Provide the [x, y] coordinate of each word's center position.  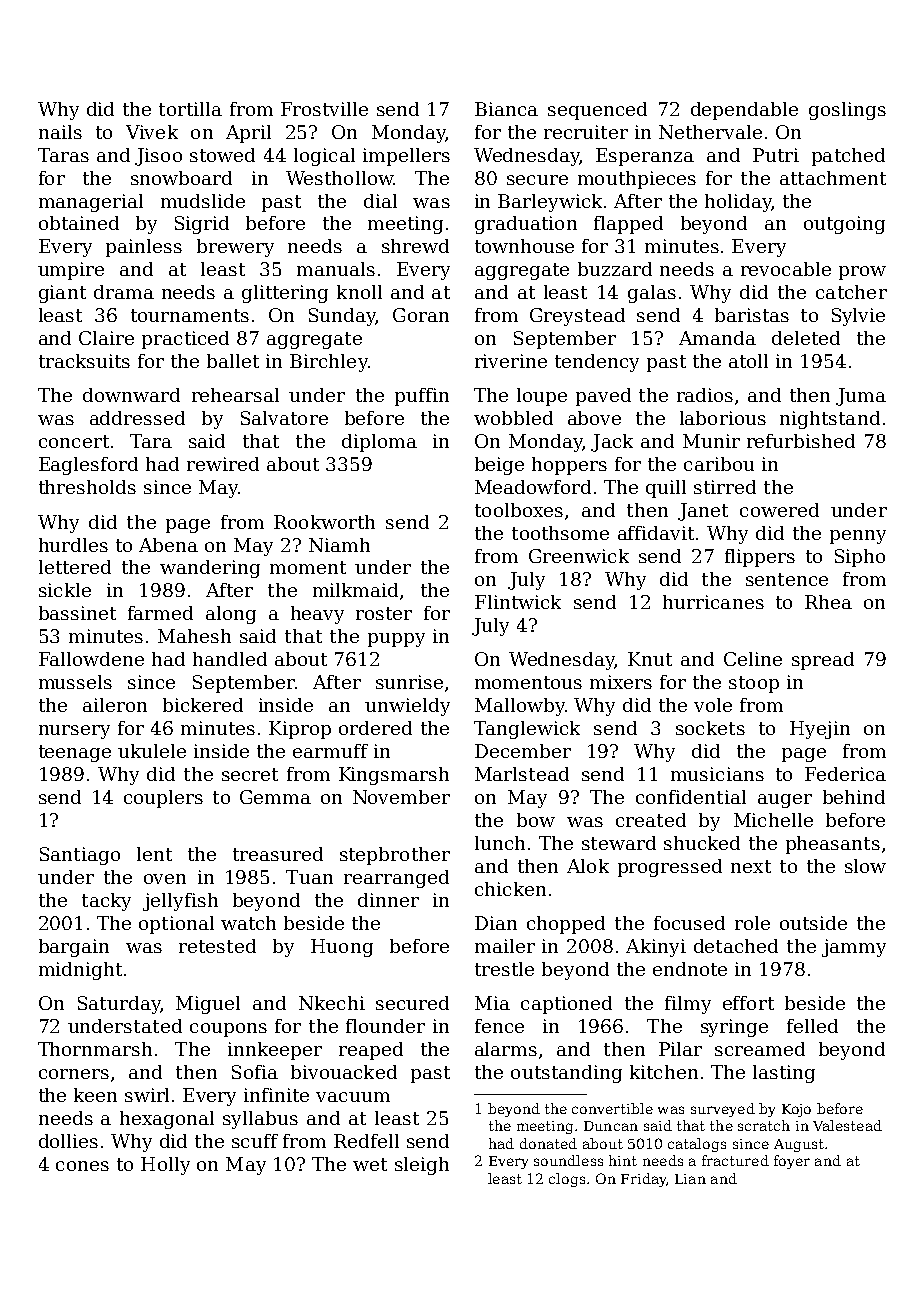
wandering [210, 569]
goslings [847, 111]
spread [823, 661]
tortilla [190, 109]
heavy [317, 615]
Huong [342, 948]
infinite [276, 1095]
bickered [203, 705]
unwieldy [407, 707]
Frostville [324, 109]
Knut [650, 659]
